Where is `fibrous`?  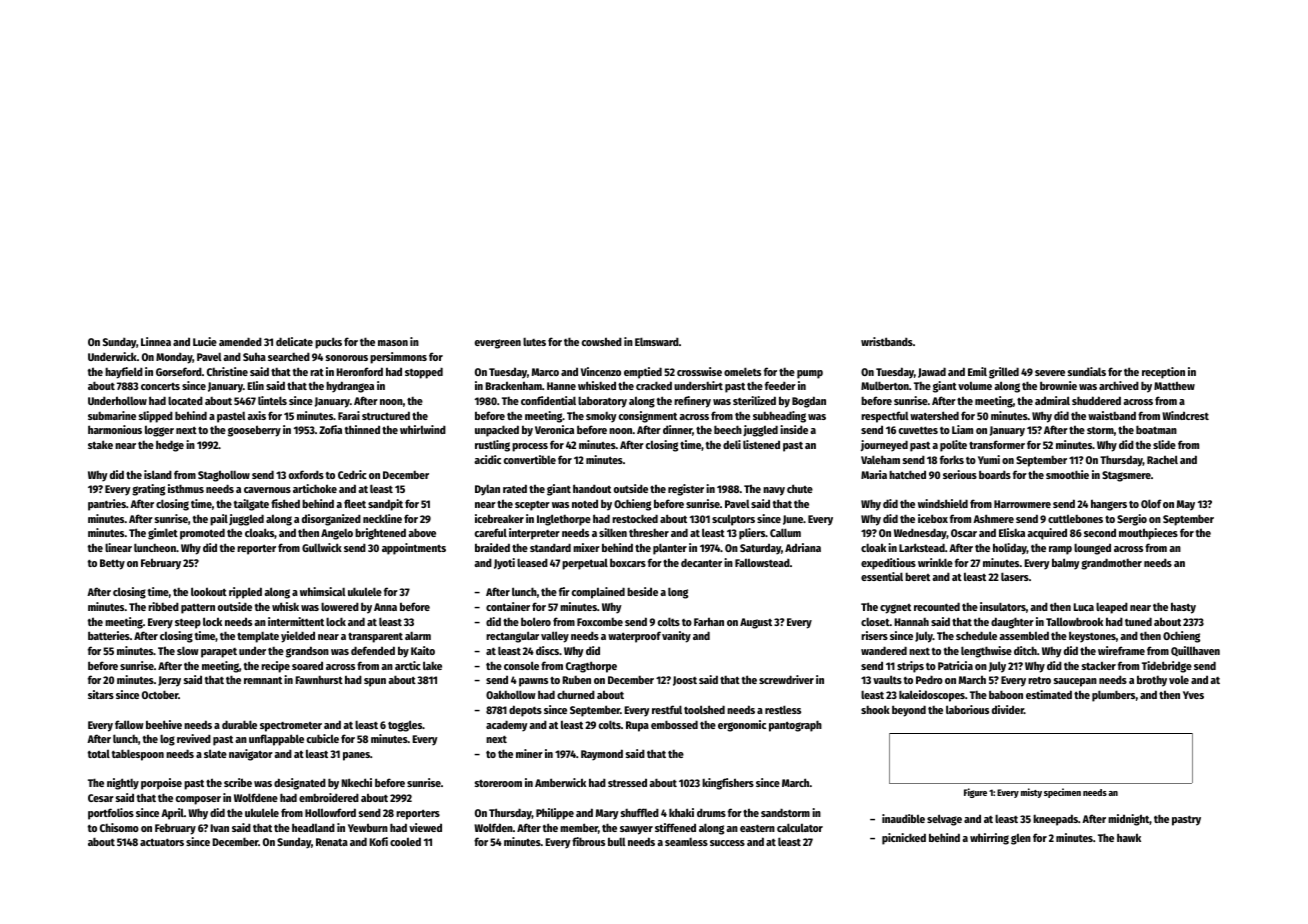 fibrous is located at coordinates (588, 841).
